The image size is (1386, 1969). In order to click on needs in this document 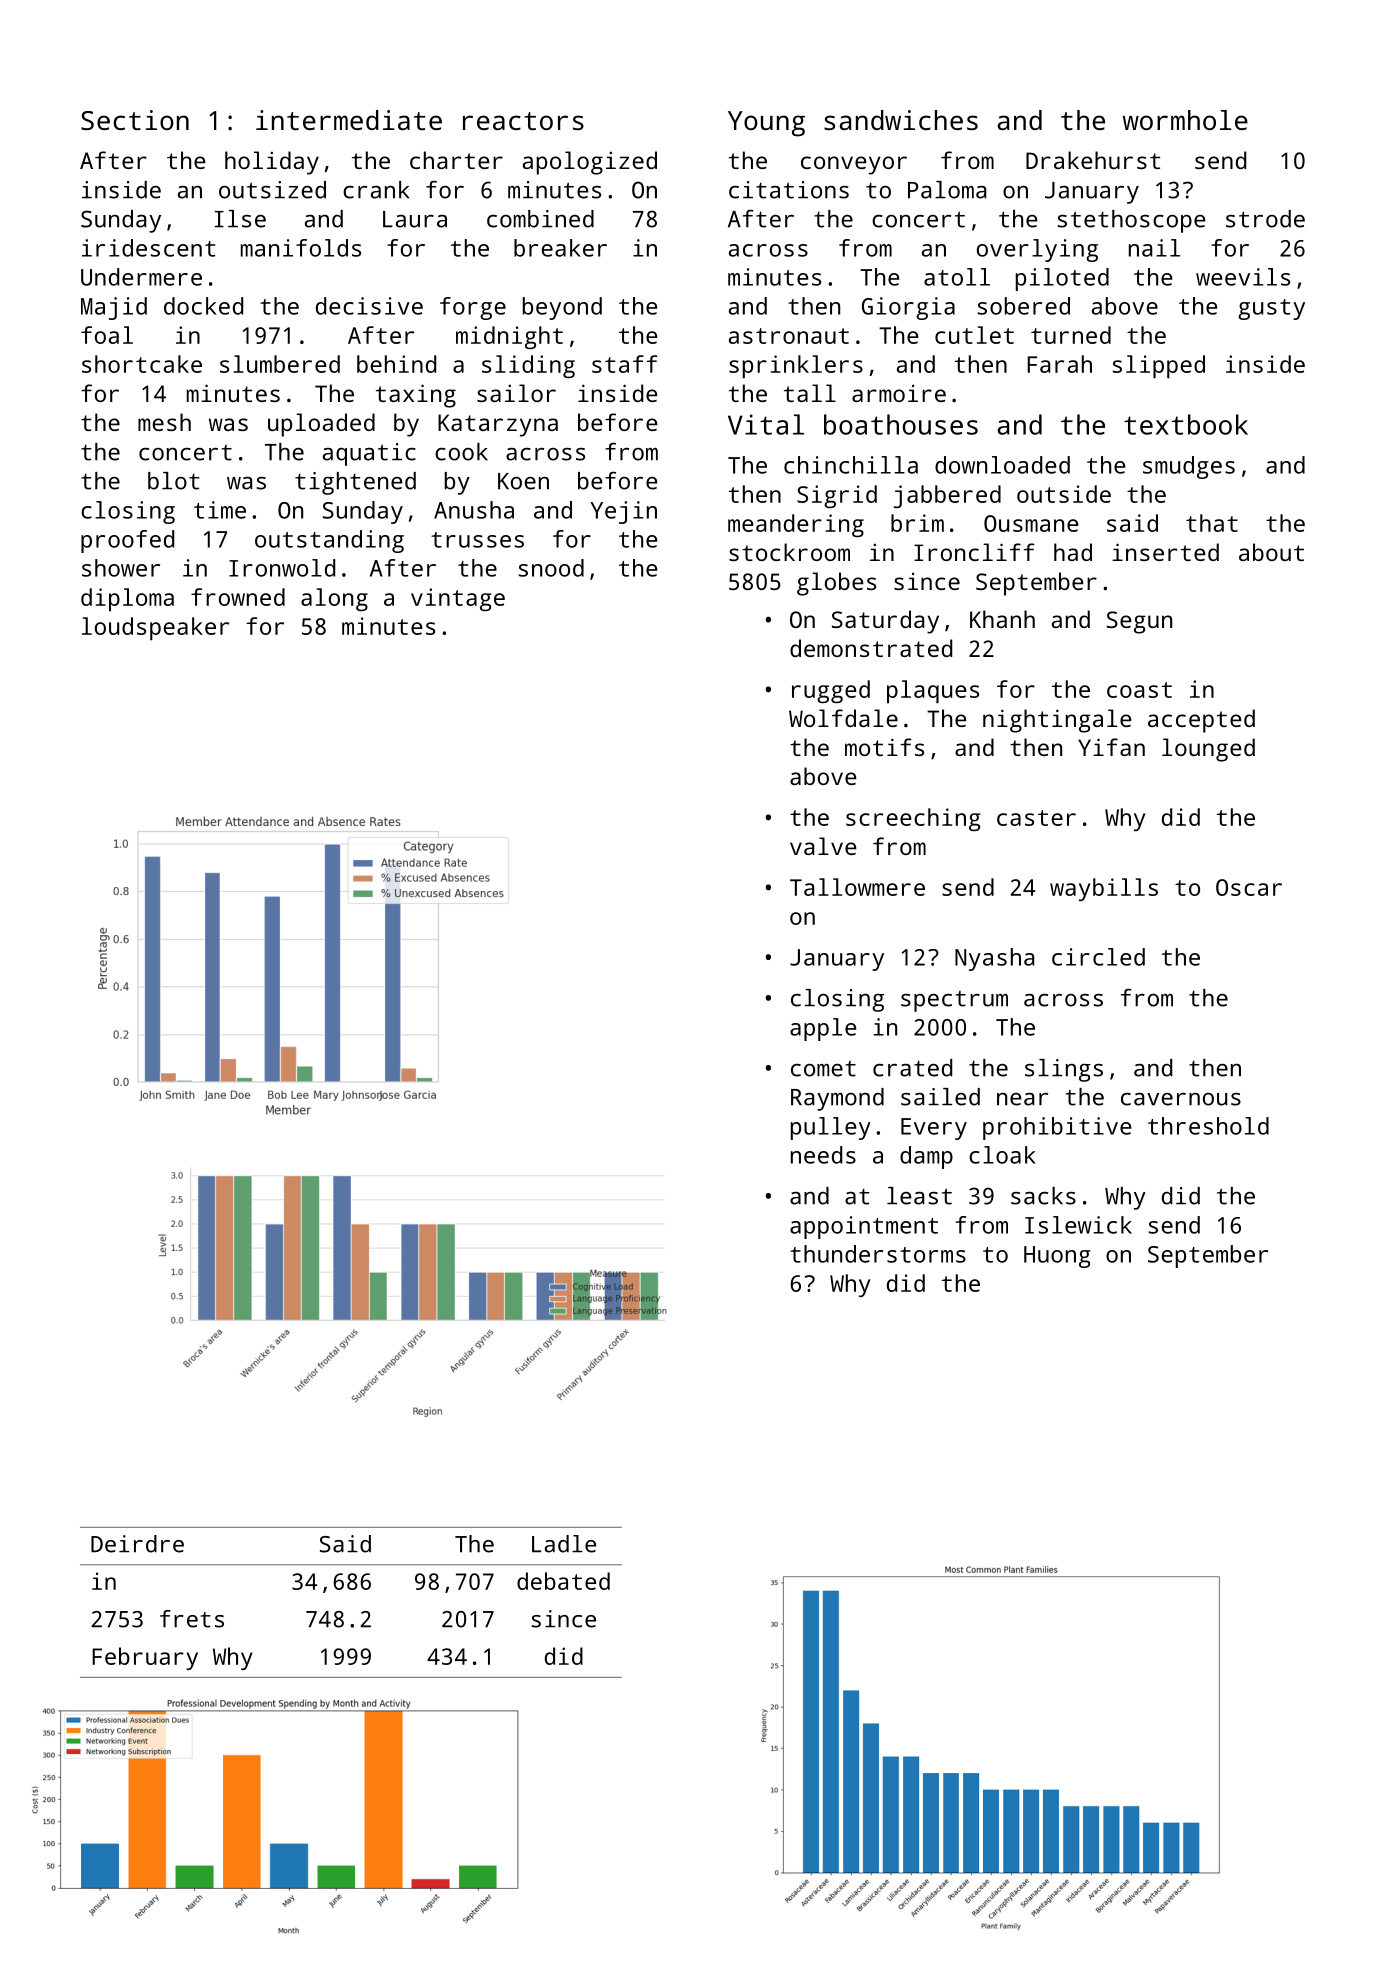, I will do `click(823, 1155)`.
